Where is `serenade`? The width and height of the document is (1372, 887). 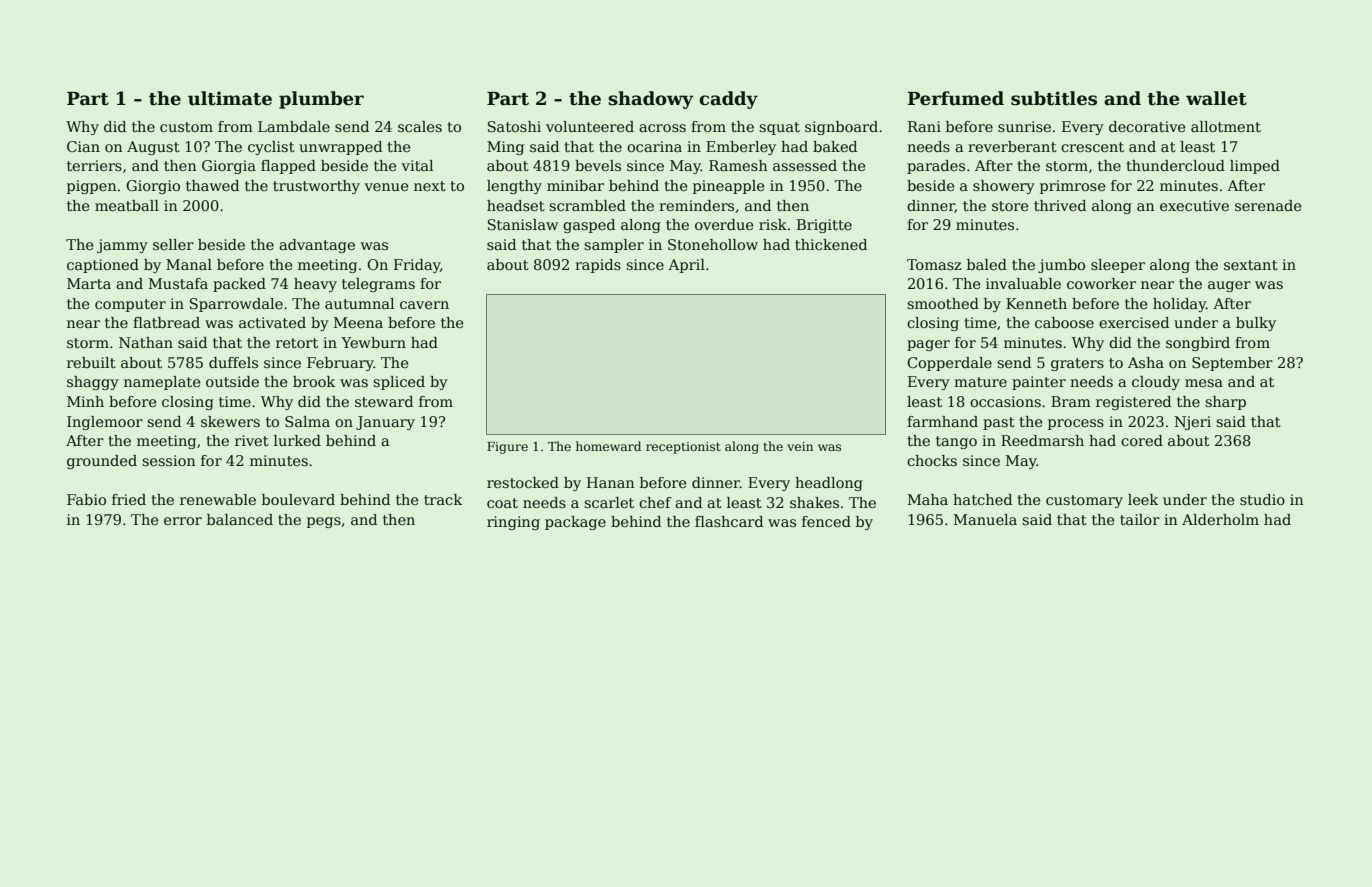
serenade is located at coordinates (1268, 205).
